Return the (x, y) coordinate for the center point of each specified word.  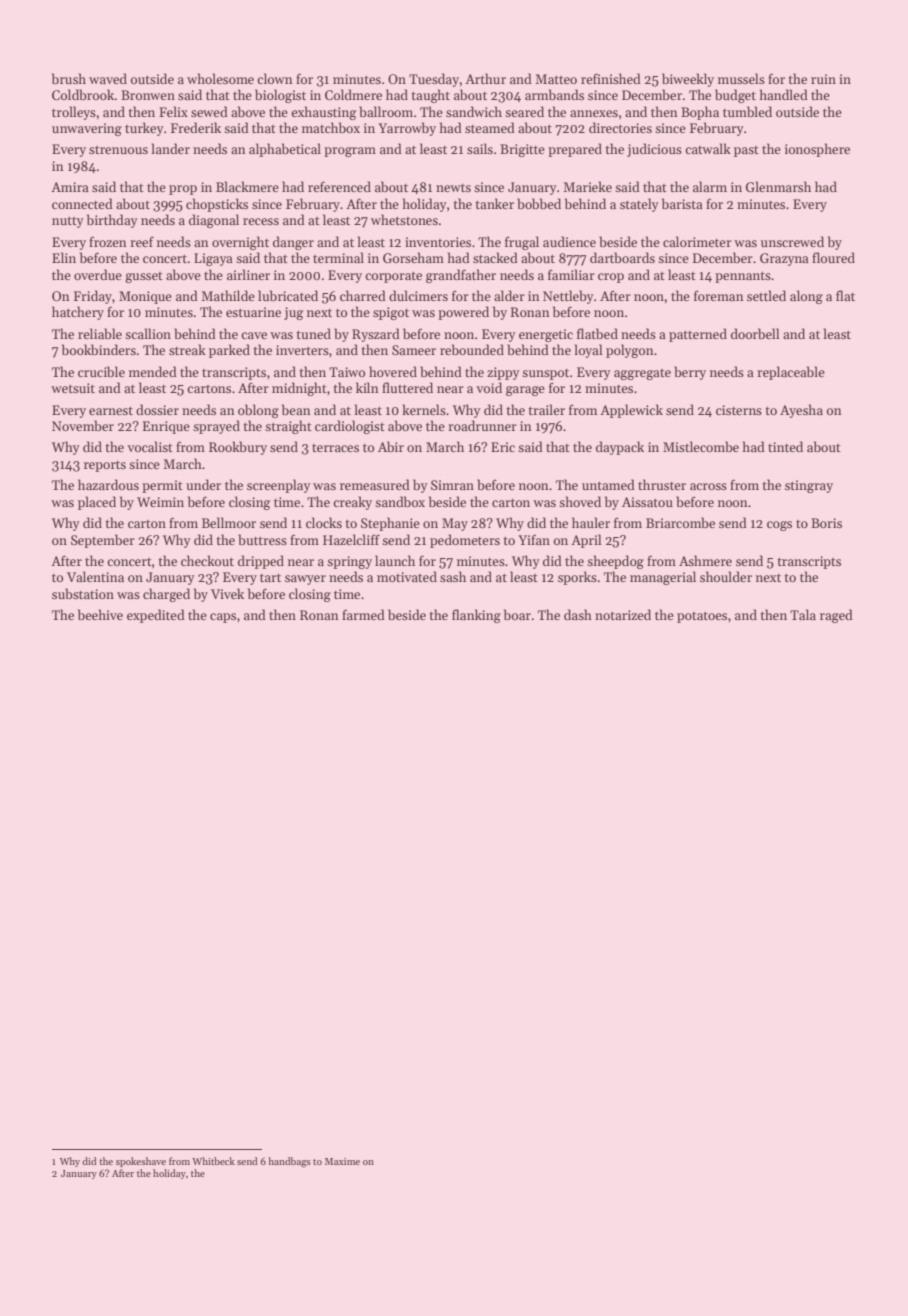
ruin (823, 79)
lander (171, 148)
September (103, 541)
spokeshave (141, 1162)
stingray (809, 486)
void (489, 387)
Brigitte (522, 150)
